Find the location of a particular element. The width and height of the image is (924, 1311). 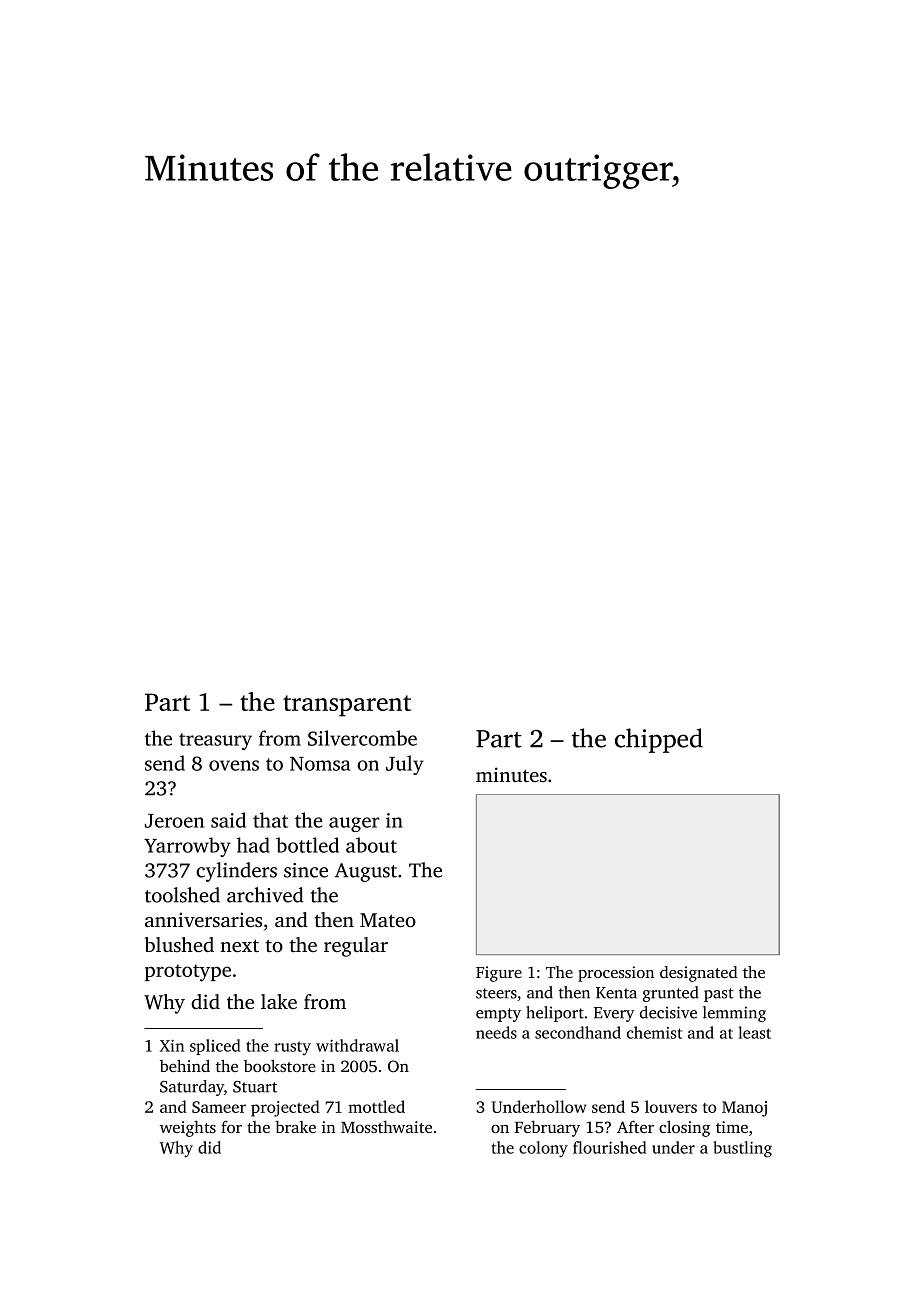

for is located at coordinates (231, 1127).
